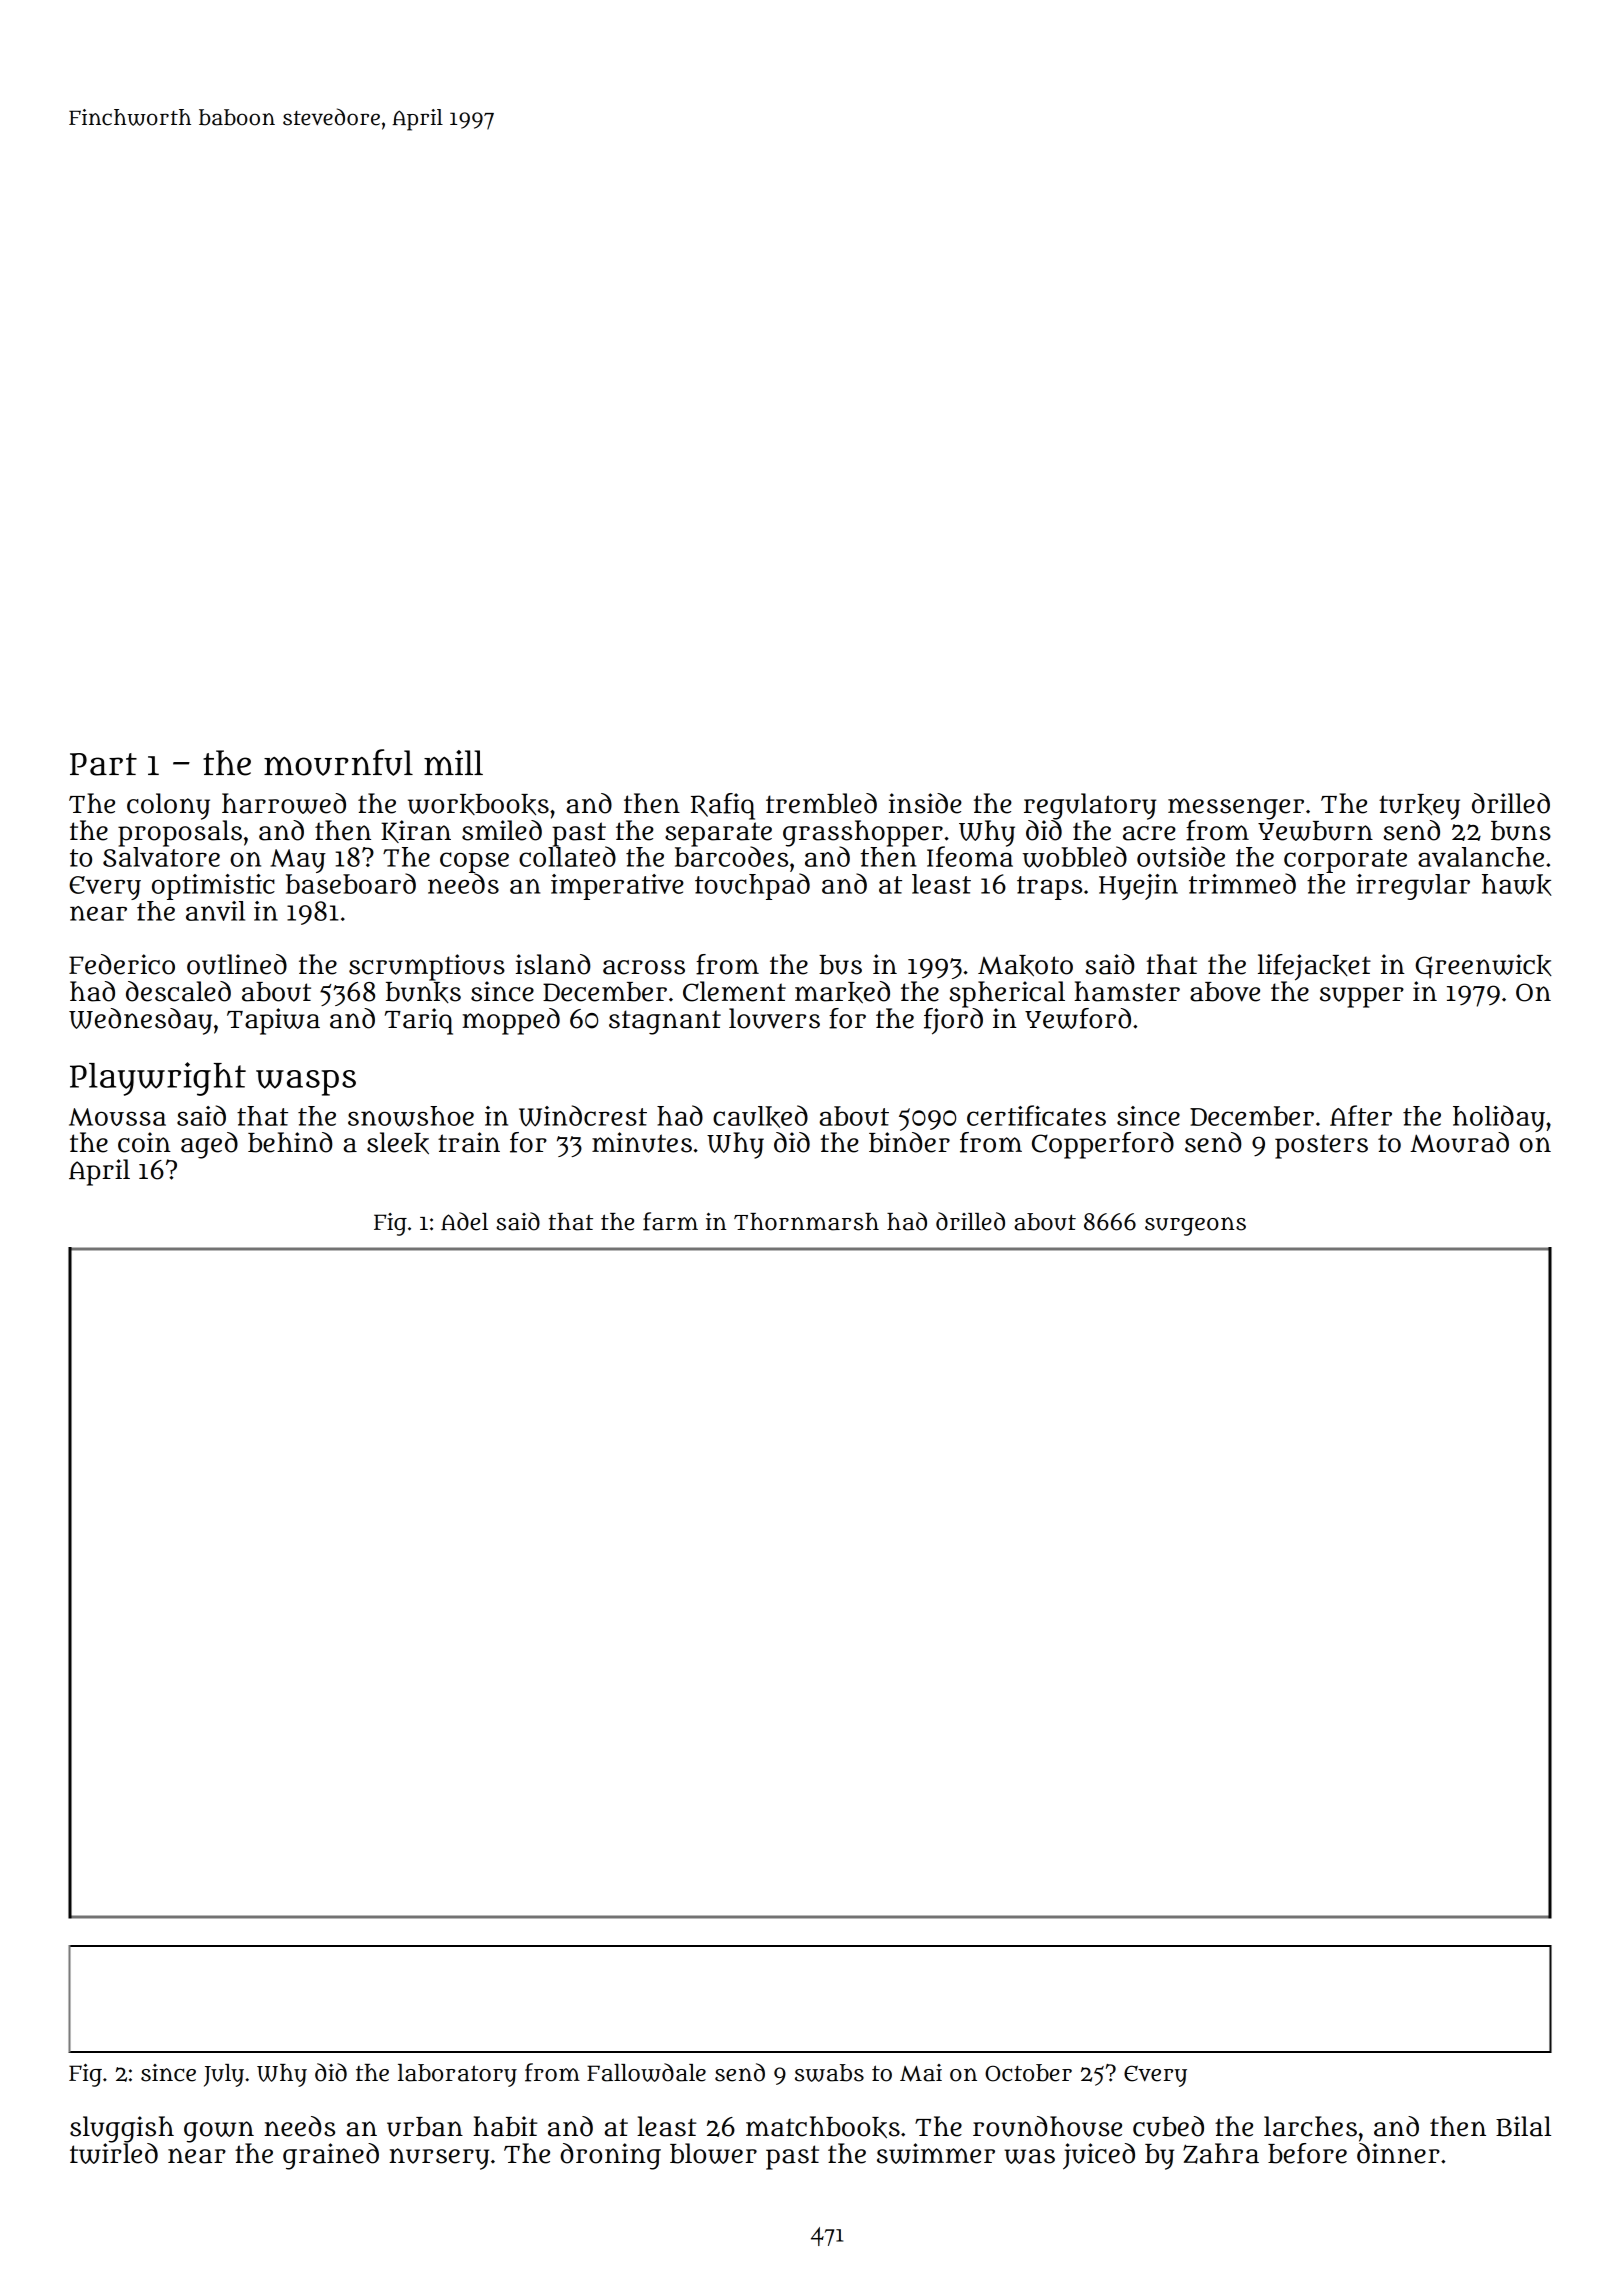 This screenshot has width=1620, height=2292. I want to click on grained, so click(331, 2156).
